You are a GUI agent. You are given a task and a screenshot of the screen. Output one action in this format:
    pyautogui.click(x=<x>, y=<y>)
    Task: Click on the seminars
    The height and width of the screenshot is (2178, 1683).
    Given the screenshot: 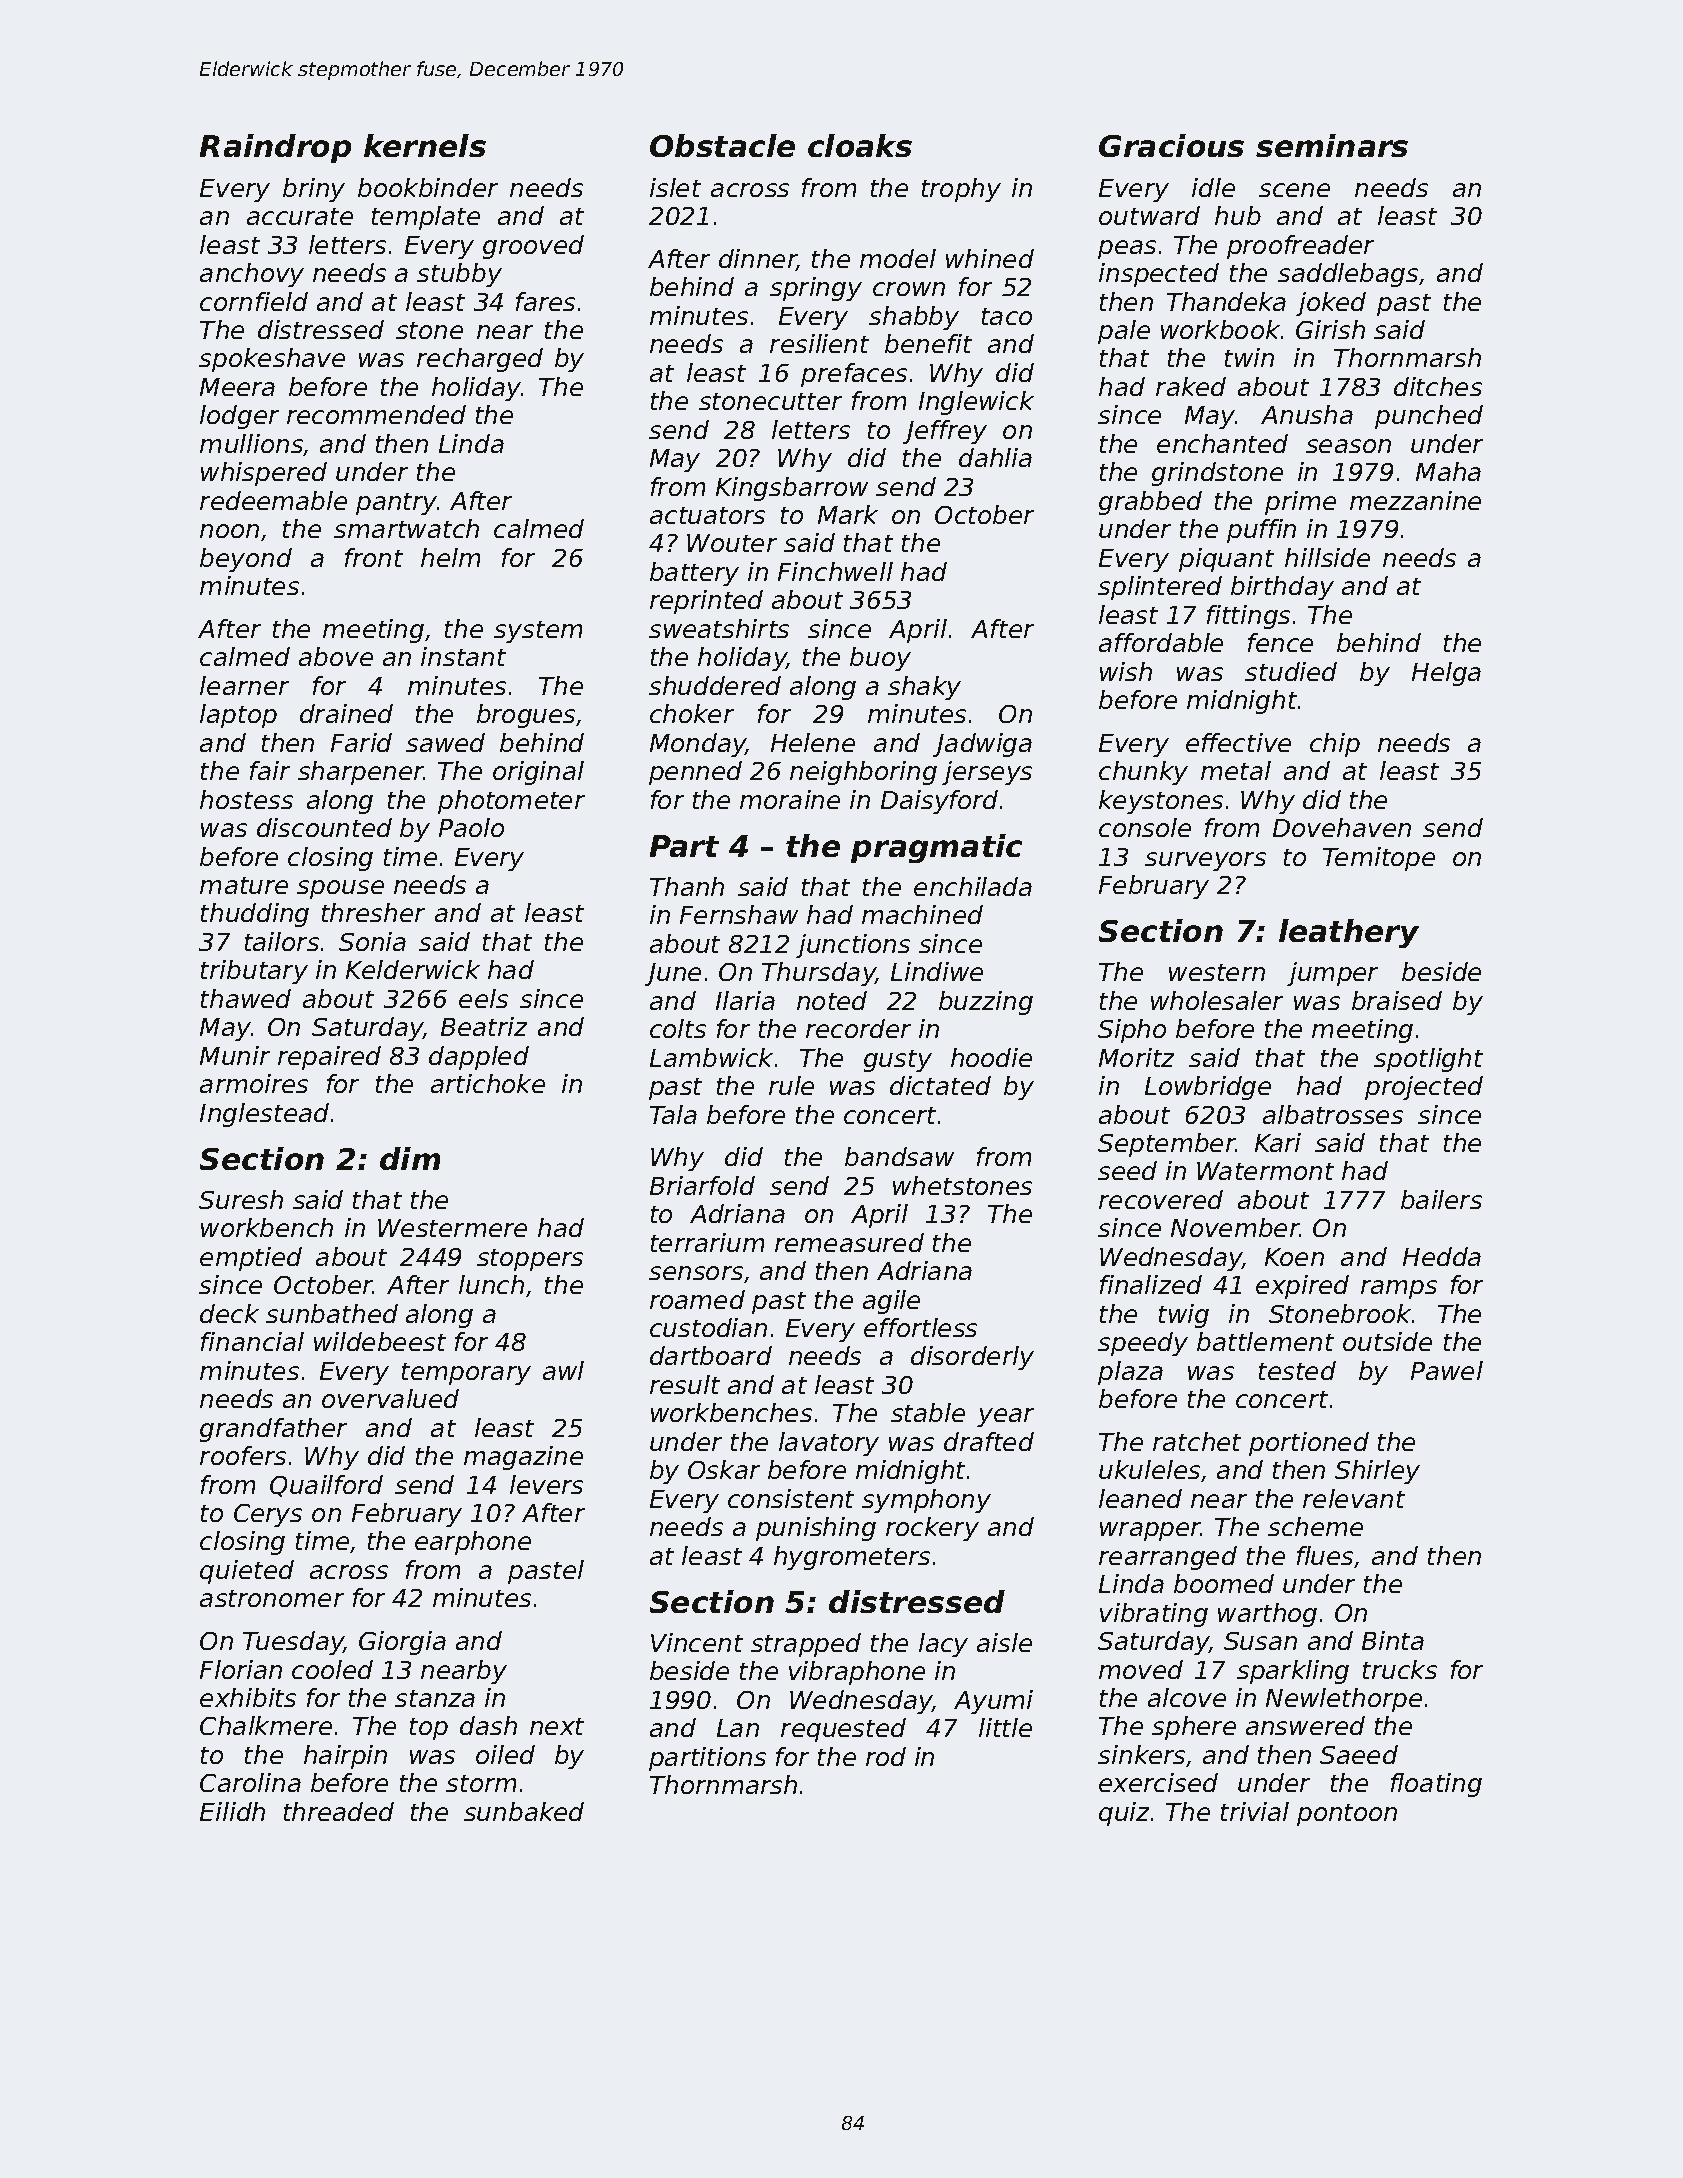 What is the action you would take?
    pyautogui.click(x=1332, y=145)
